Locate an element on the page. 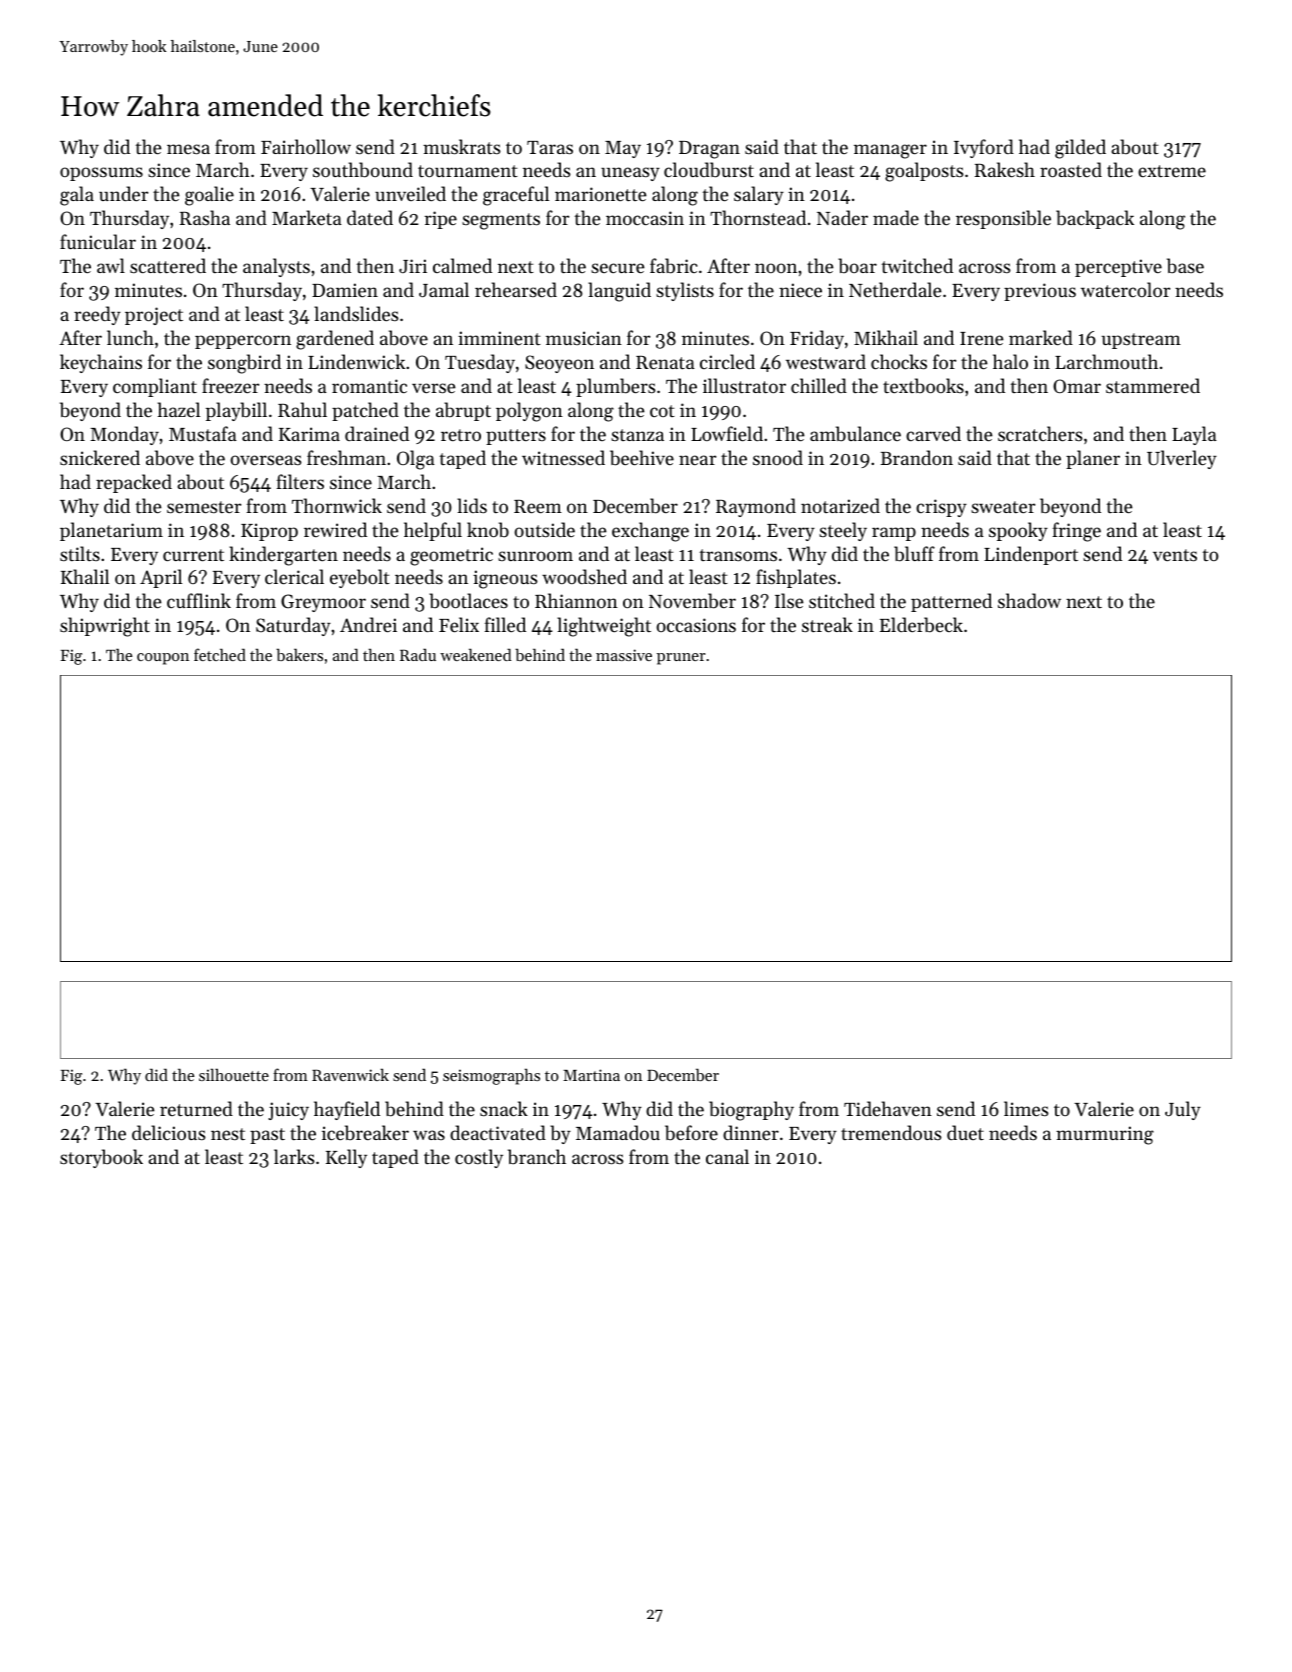 The height and width of the page is (1672, 1292). geometric is located at coordinates (451, 556).
